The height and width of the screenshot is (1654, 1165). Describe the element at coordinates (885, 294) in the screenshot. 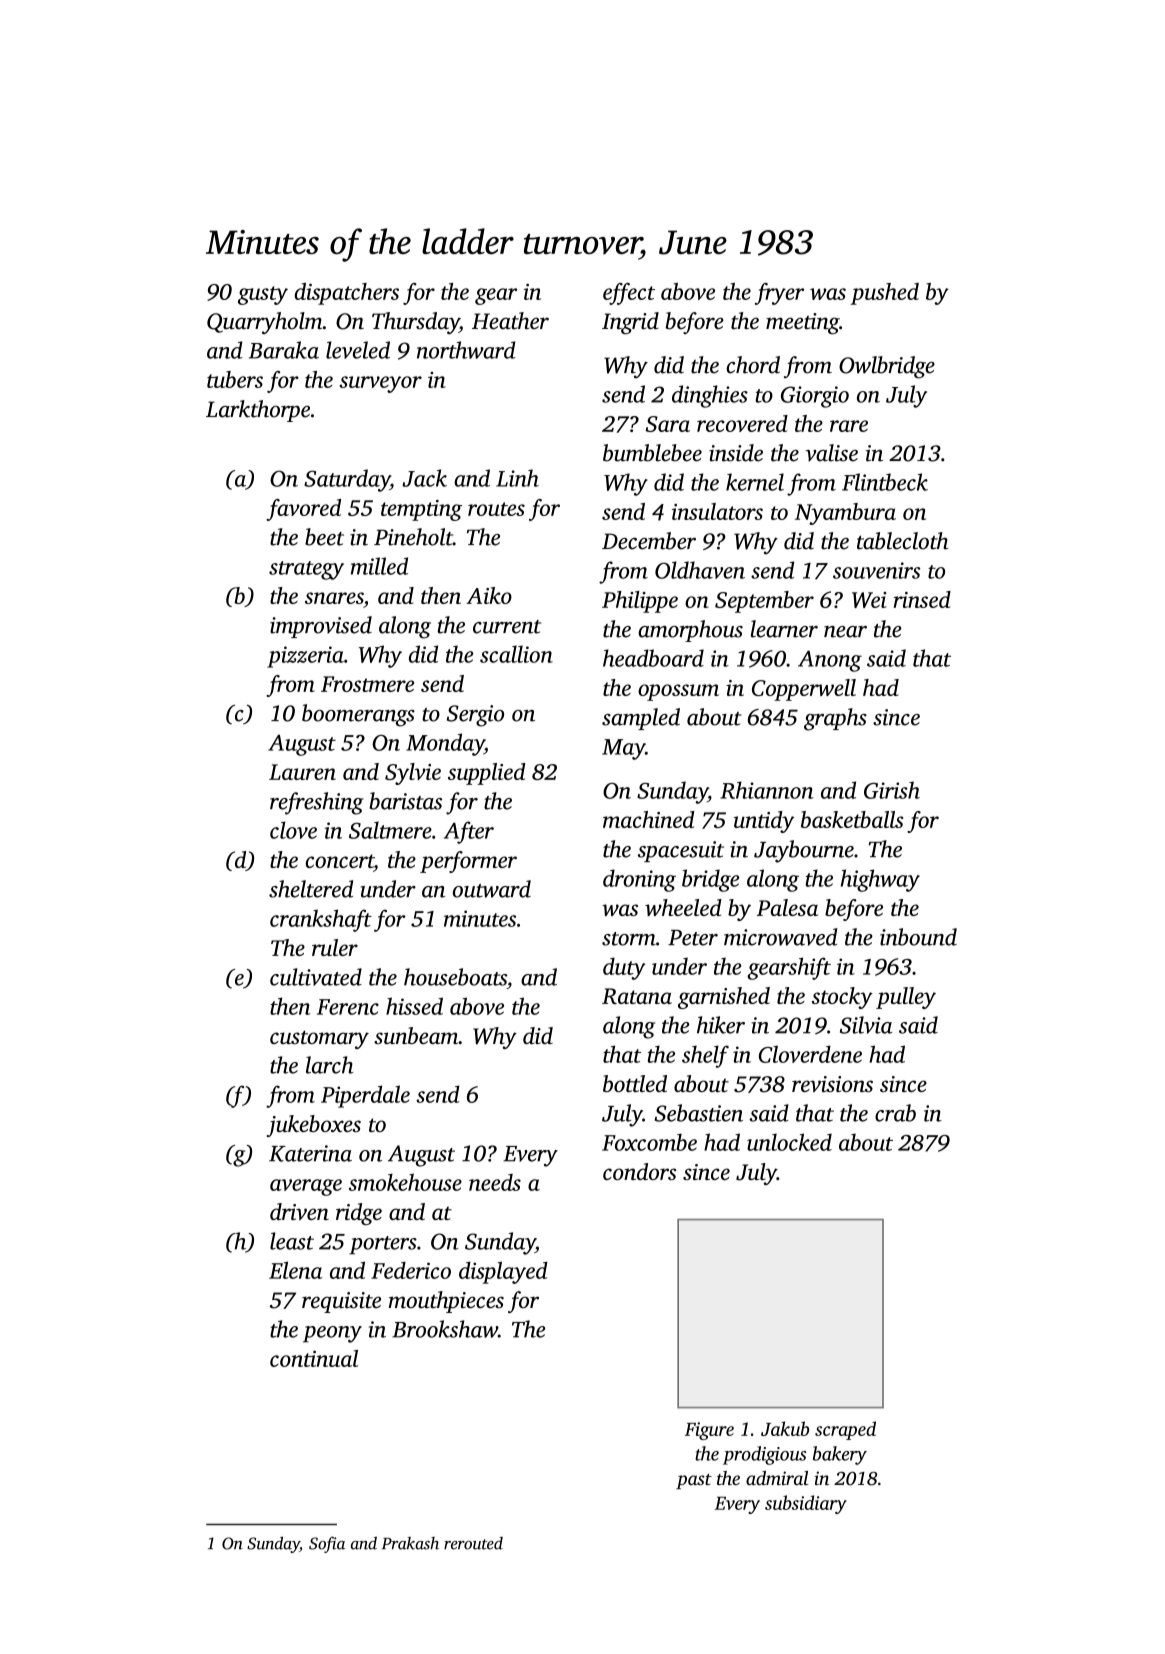

I see `pushed` at that location.
